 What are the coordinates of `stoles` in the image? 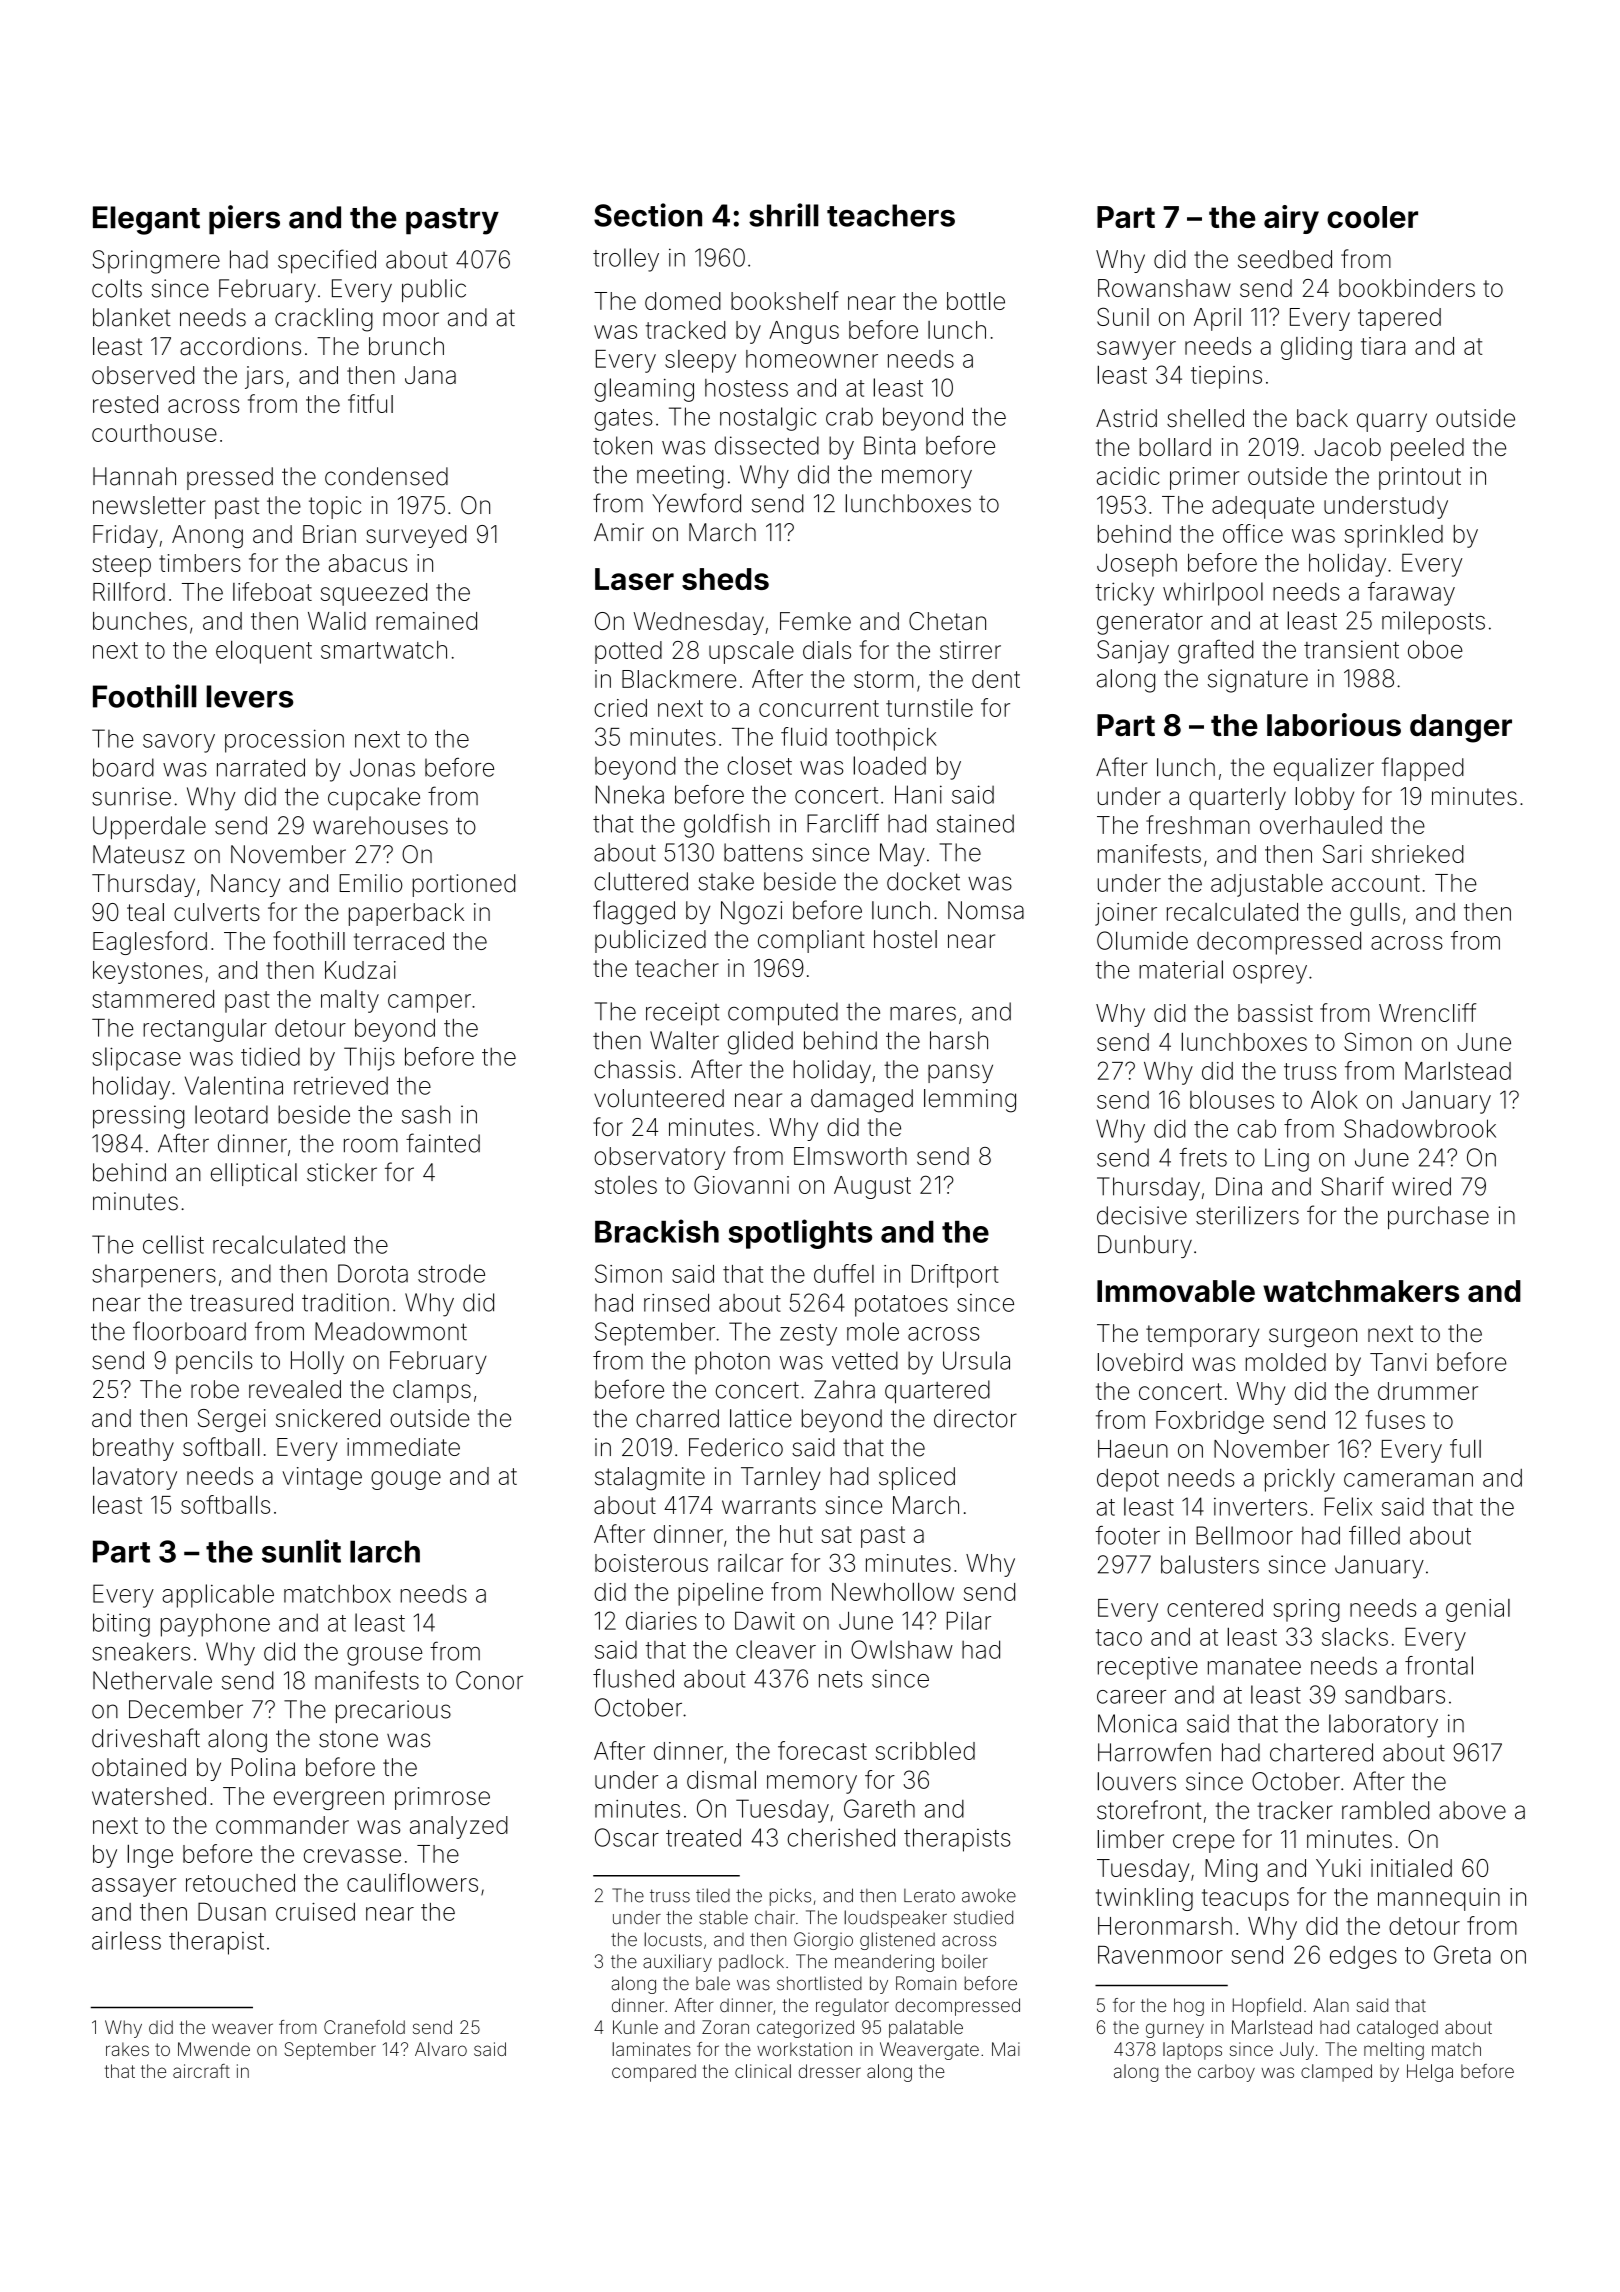 It's located at (626, 1185).
